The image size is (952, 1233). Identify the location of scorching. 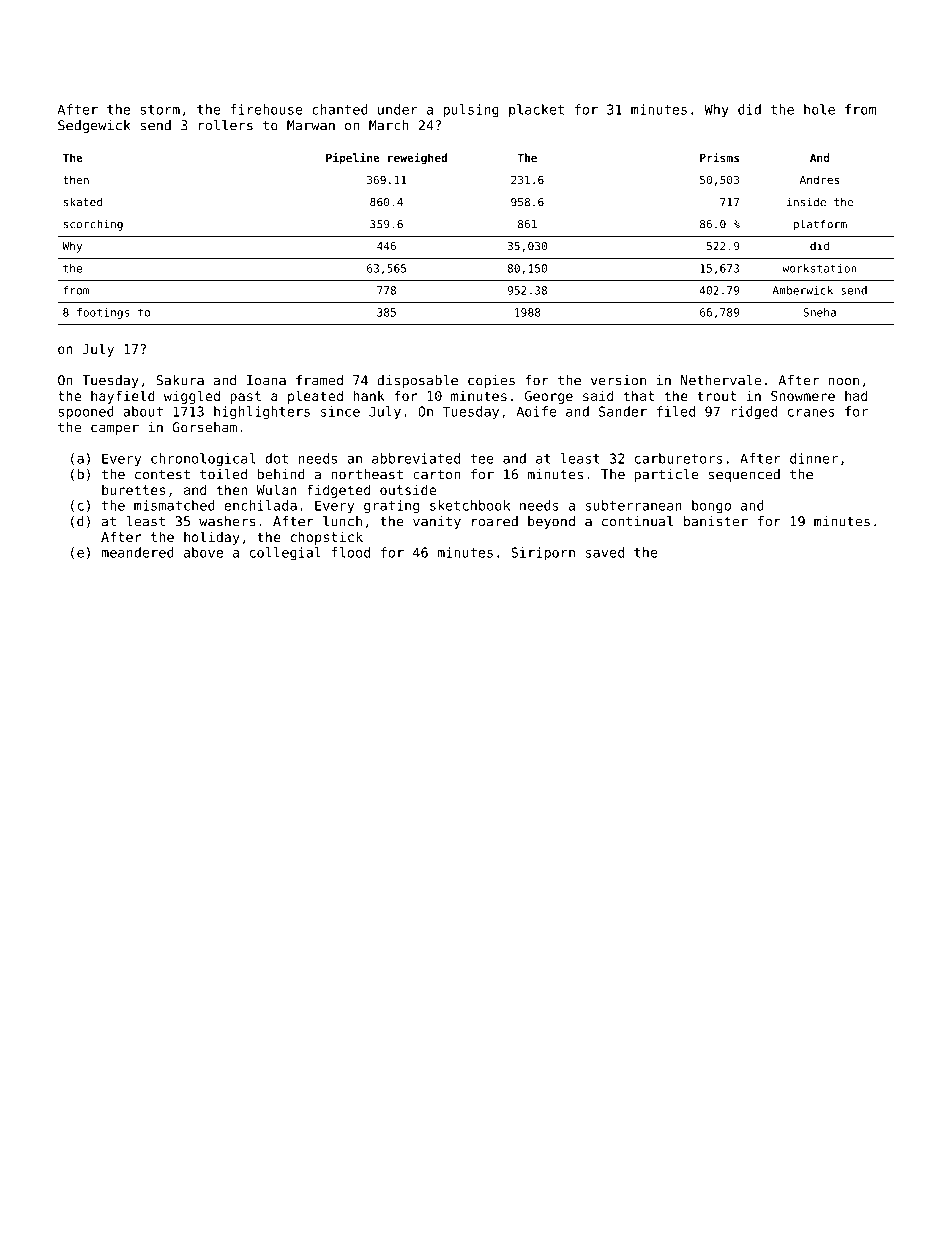
(93, 225).
